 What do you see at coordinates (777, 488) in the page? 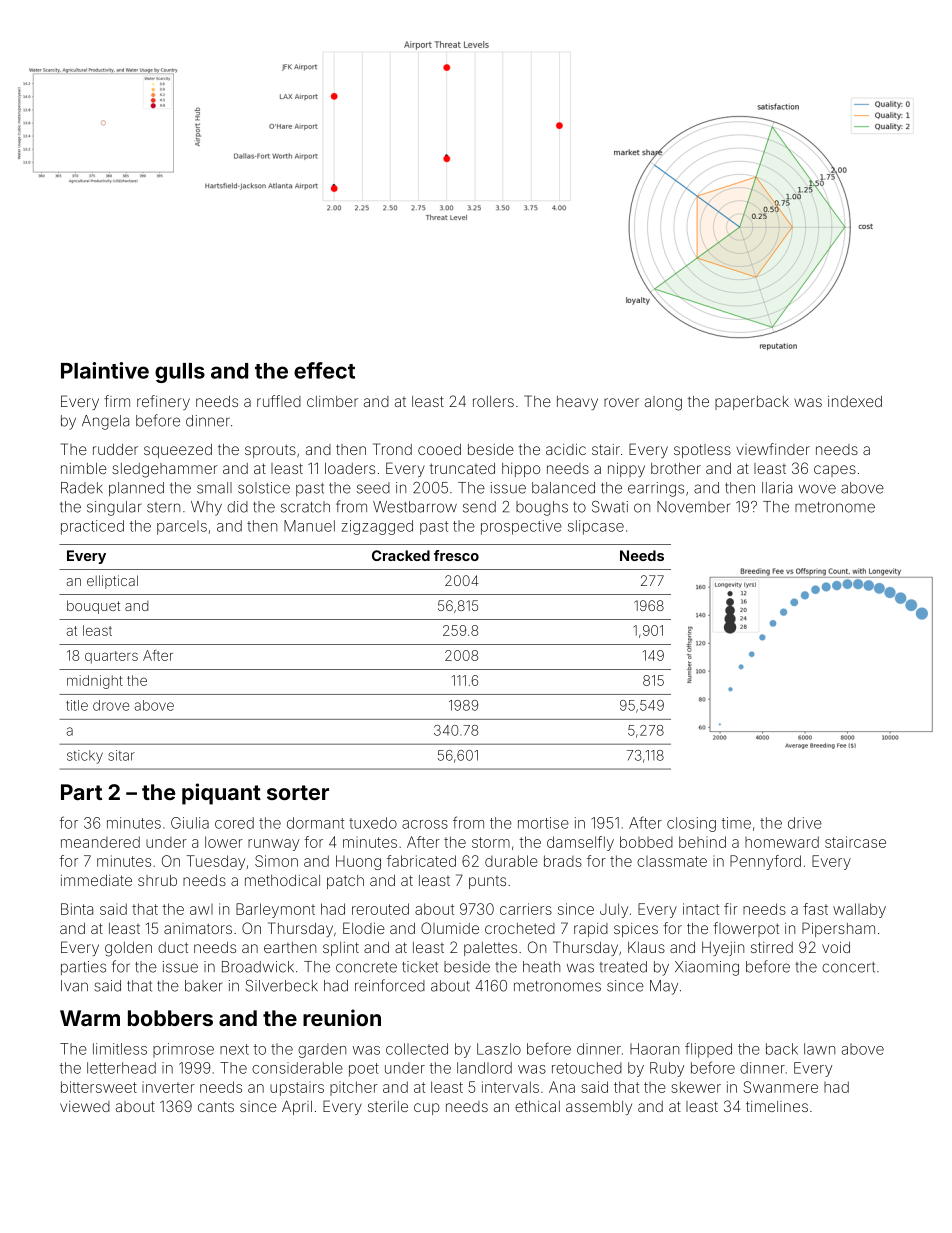
I see `Ilaria` at bounding box center [777, 488].
